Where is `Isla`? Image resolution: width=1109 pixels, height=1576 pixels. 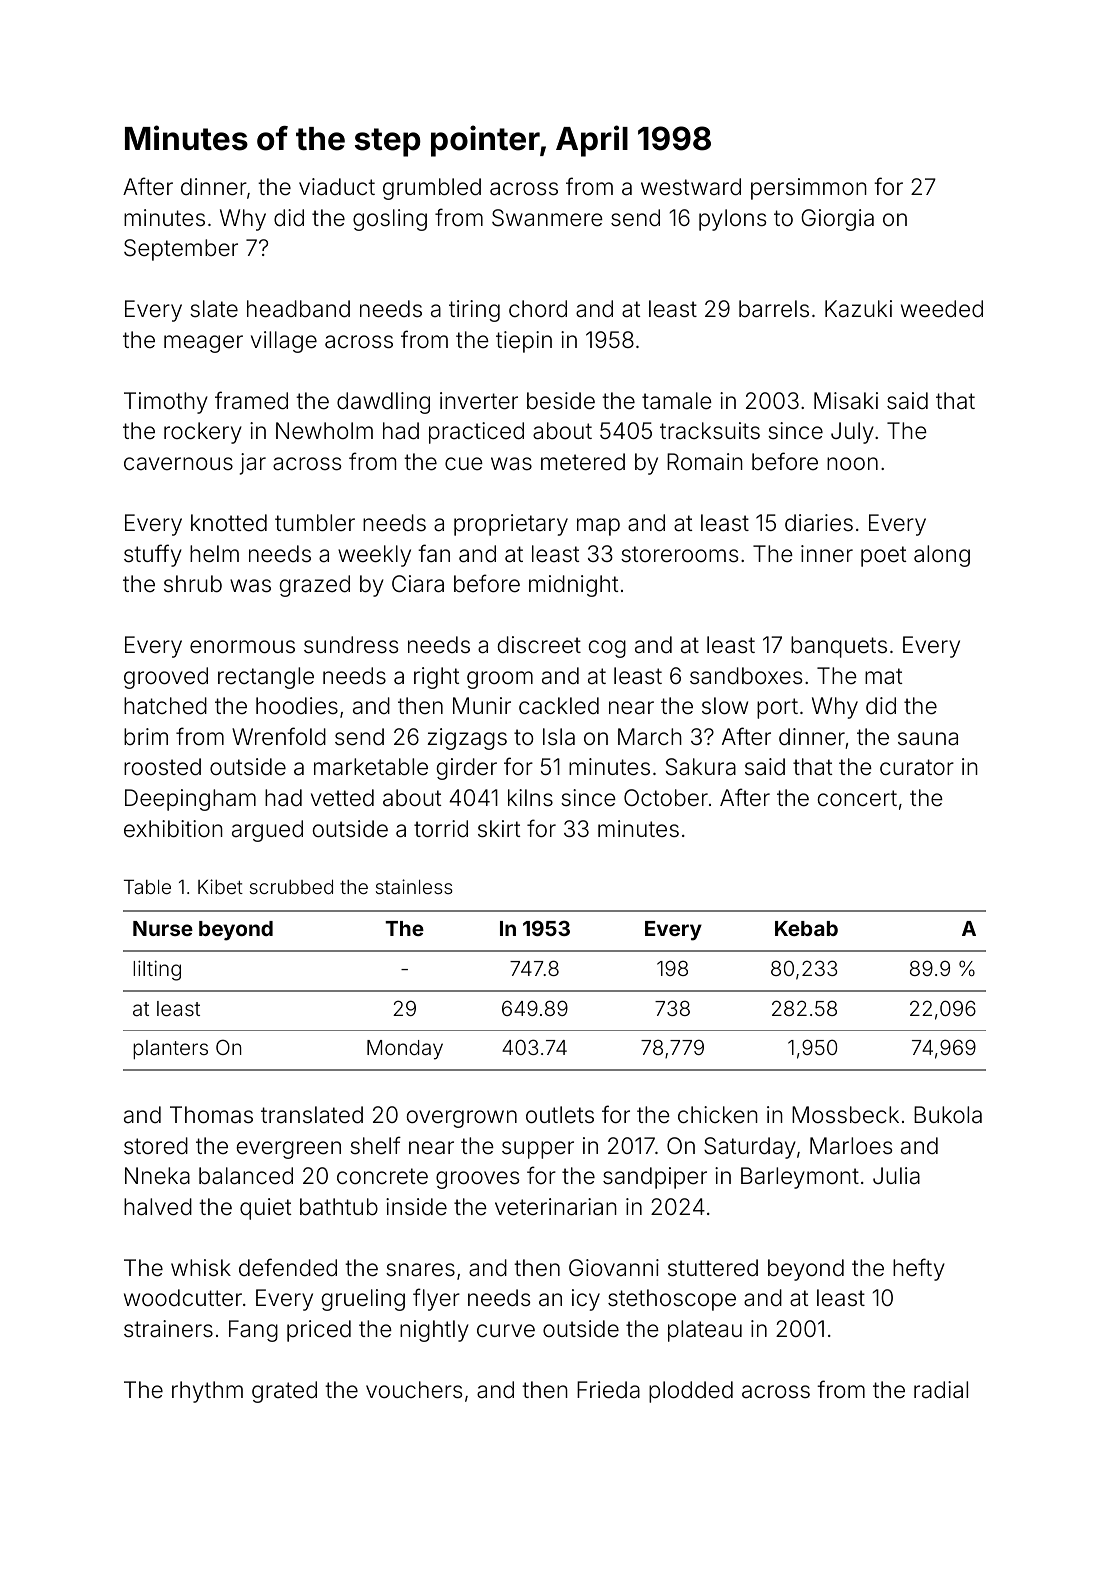
Isla is located at coordinates (559, 737).
